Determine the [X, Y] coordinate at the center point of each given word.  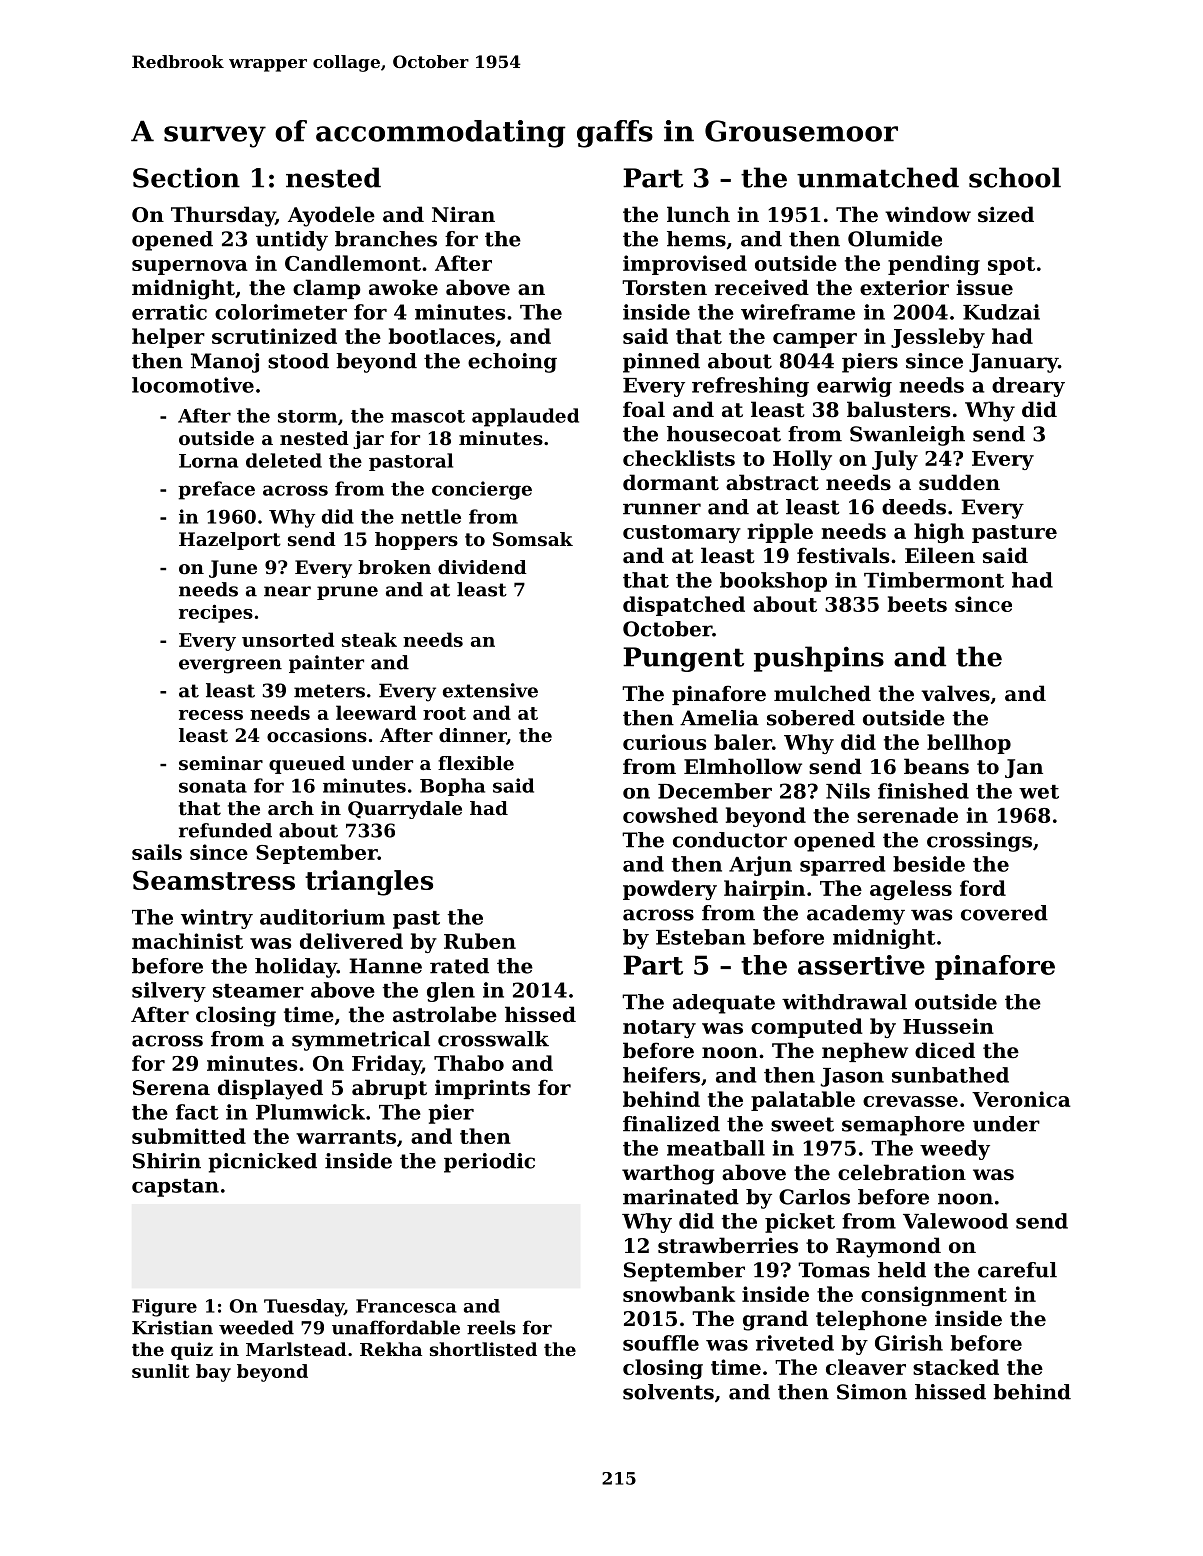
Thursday [223, 216]
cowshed [670, 815]
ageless [911, 890]
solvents [668, 1392]
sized [1006, 214]
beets [917, 604]
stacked [956, 1367]
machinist [187, 941]
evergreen [230, 666]
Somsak [533, 539]
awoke [403, 287]
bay [213, 1373]
